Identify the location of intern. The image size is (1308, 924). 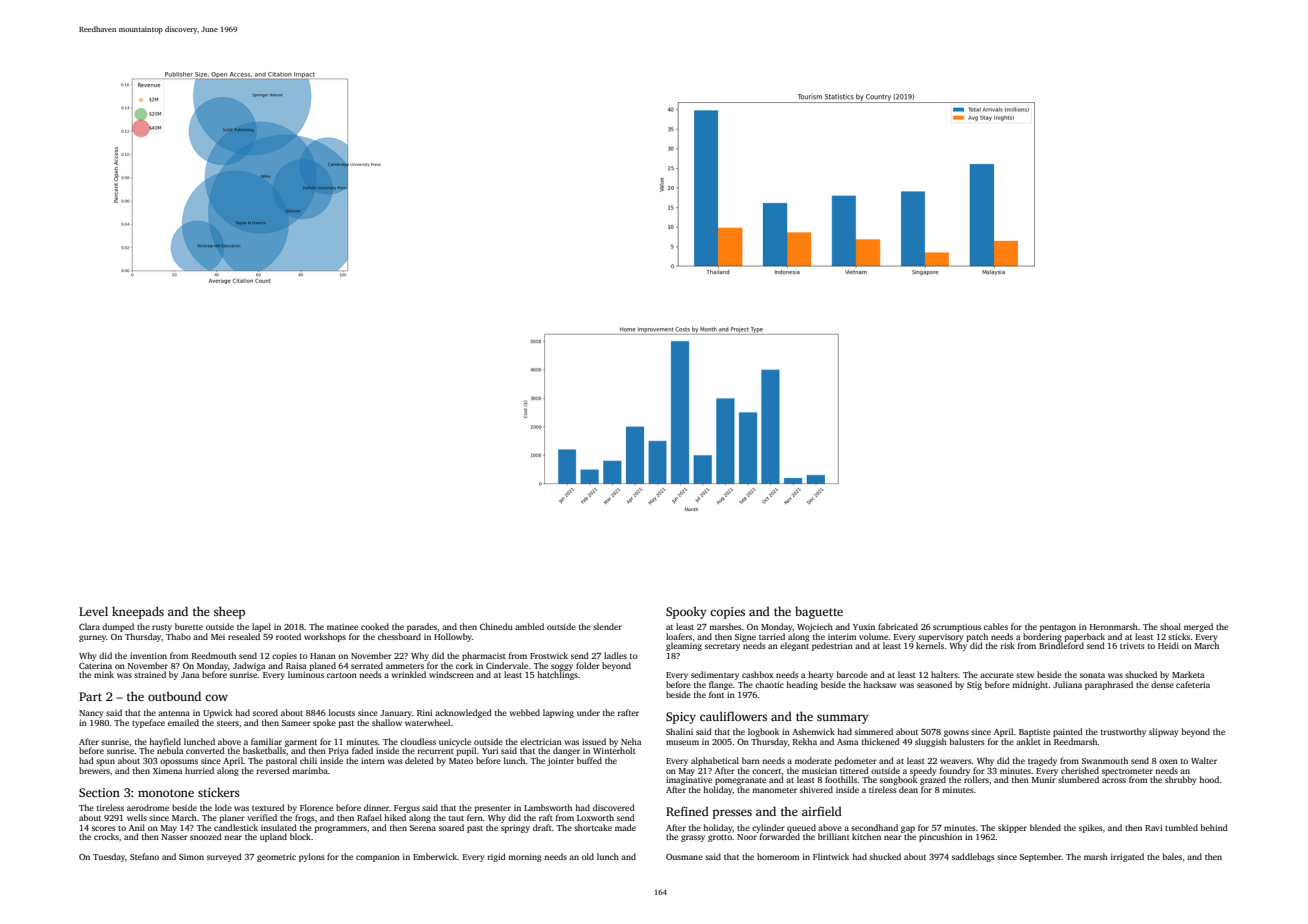
(373, 760).
